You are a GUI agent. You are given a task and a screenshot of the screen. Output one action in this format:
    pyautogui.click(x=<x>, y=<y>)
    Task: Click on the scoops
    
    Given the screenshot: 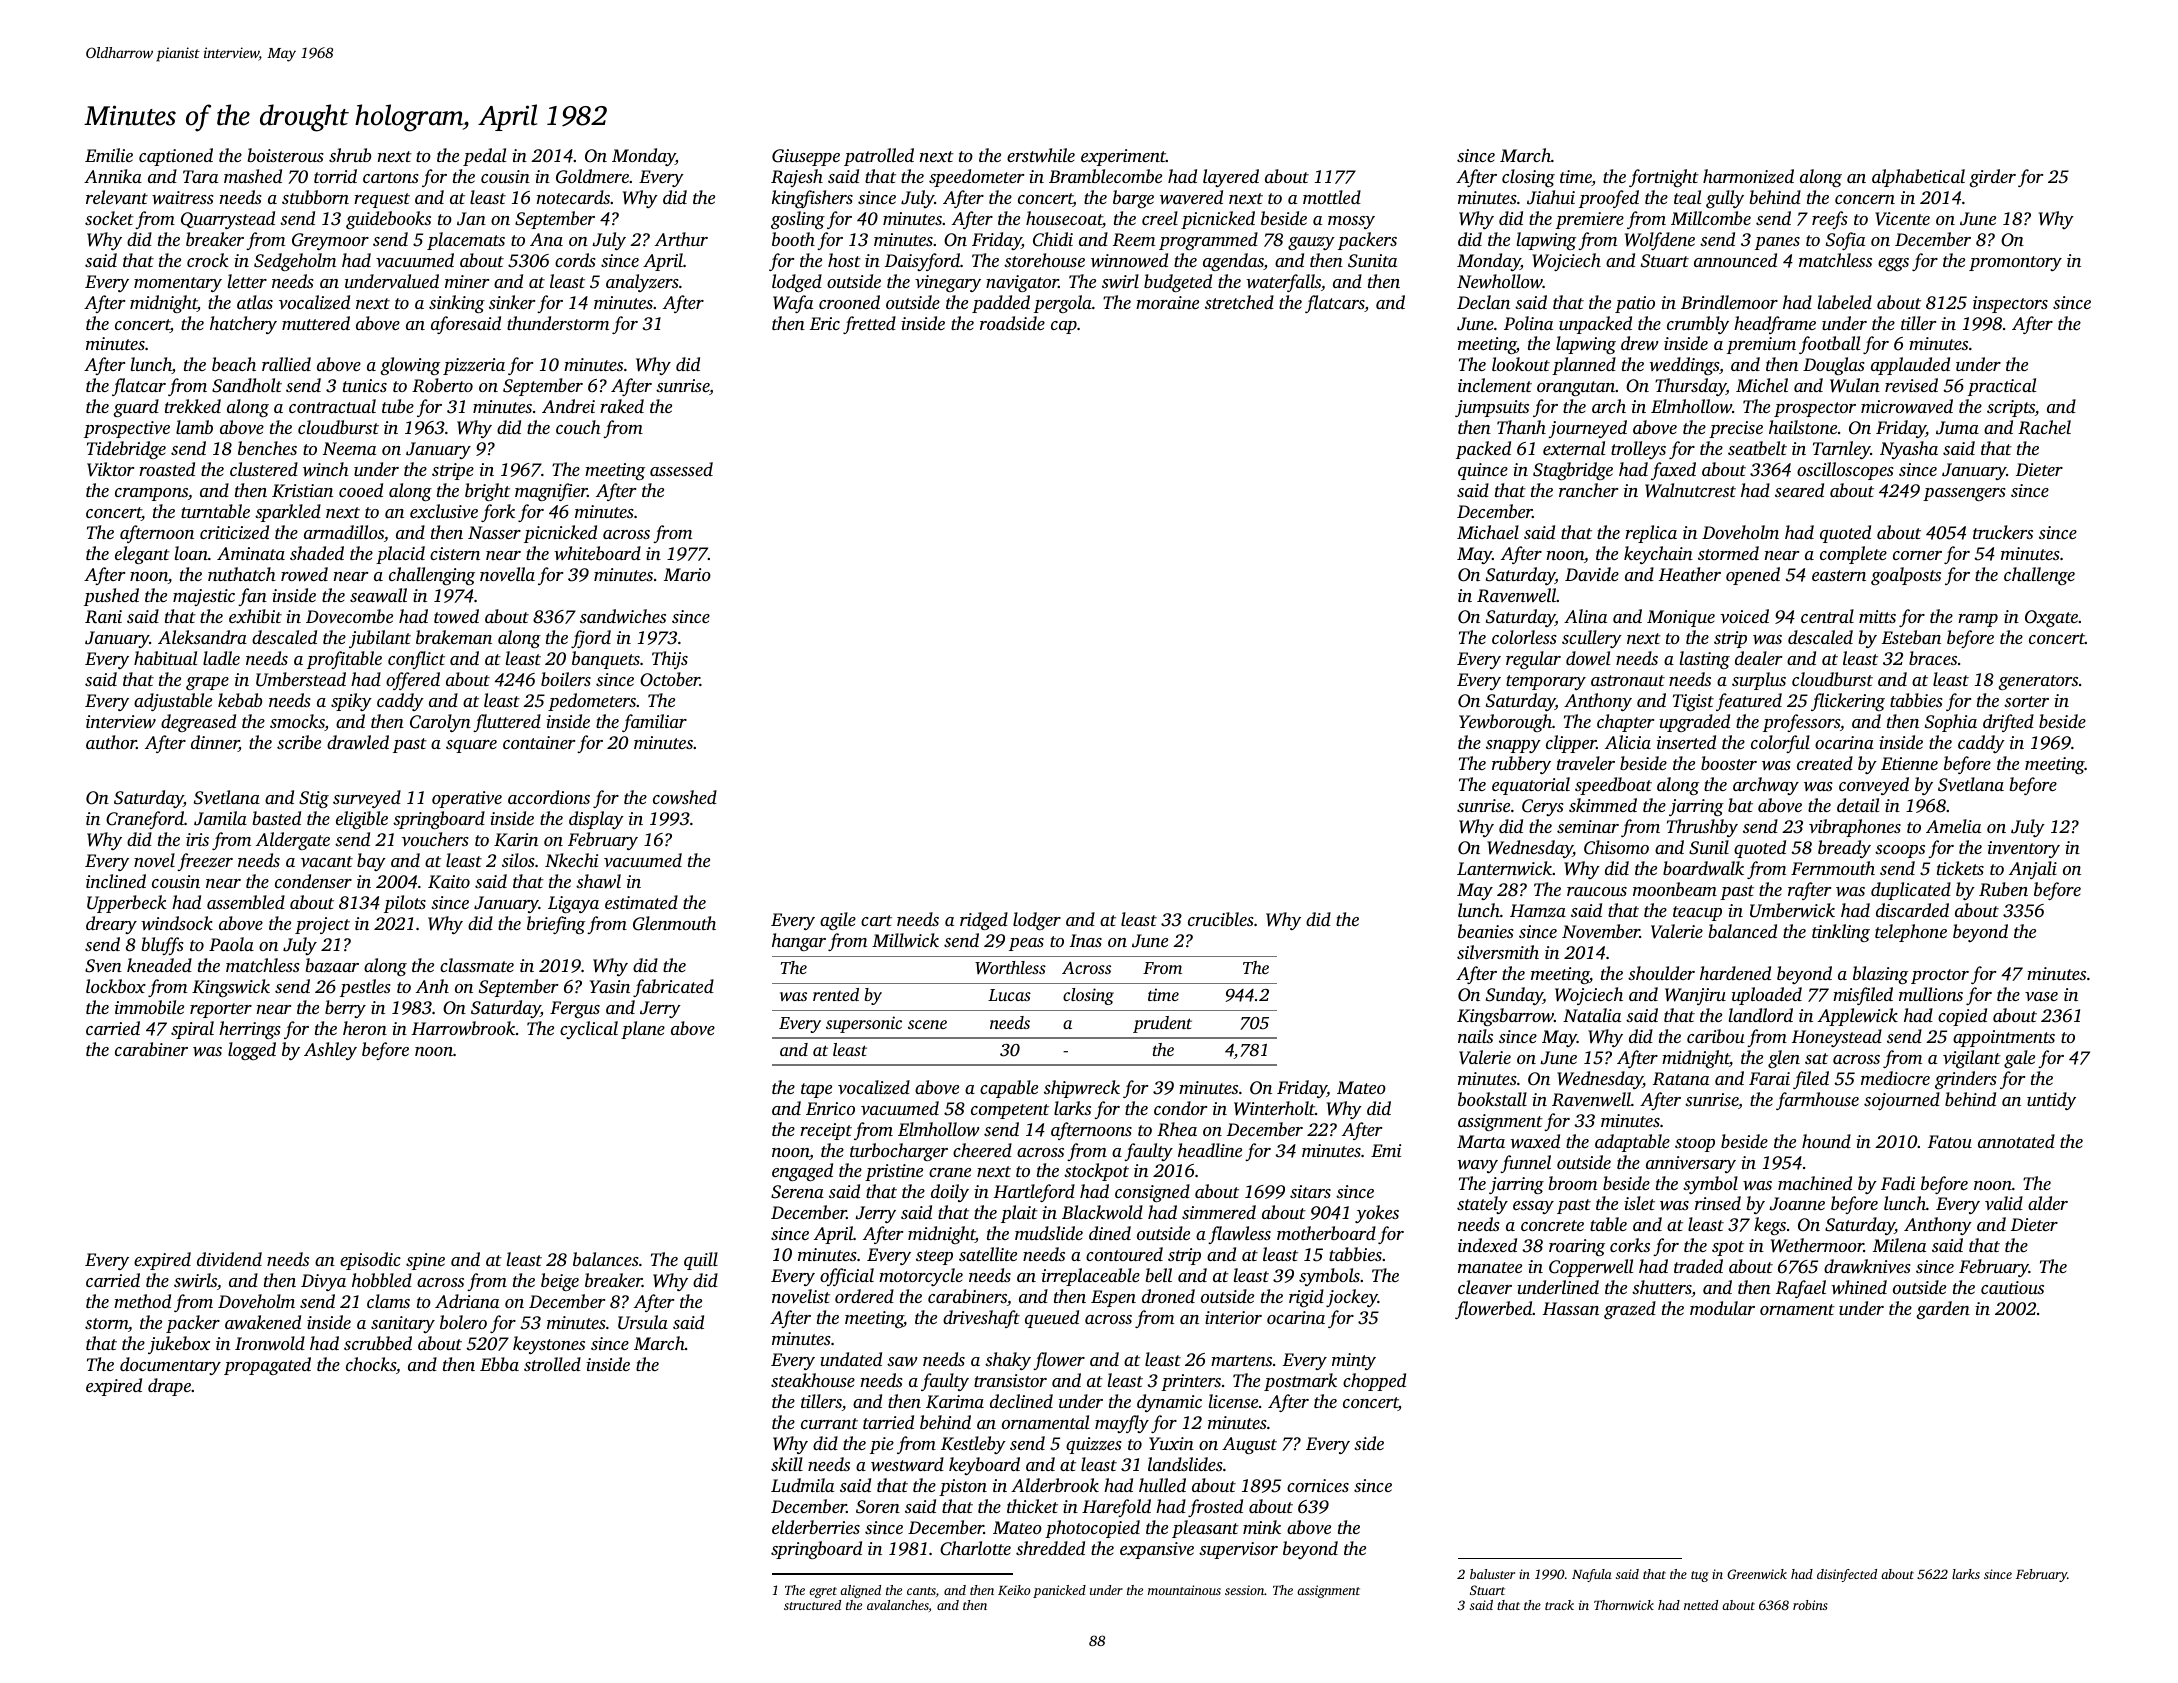 What is the action you would take?
    pyautogui.click(x=1900, y=851)
